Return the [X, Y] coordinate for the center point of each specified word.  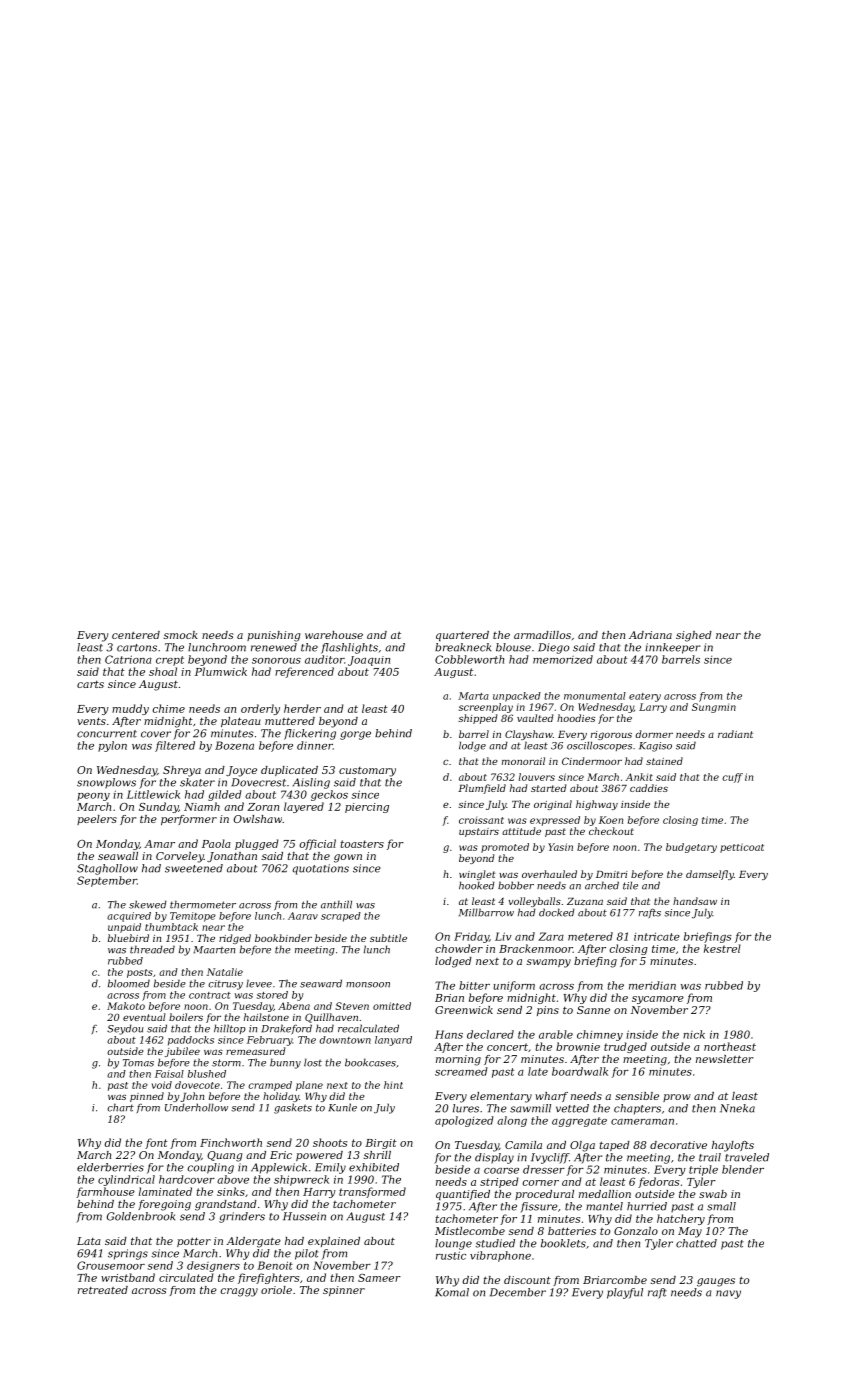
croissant [481, 820]
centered [136, 635]
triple [703, 1170]
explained [334, 1242]
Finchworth [231, 1142]
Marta [473, 696]
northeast [730, 1046]
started [548, 788]
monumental [595, 696]
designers [213, 1266]
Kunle [343, 1107]
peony [93, 797]
